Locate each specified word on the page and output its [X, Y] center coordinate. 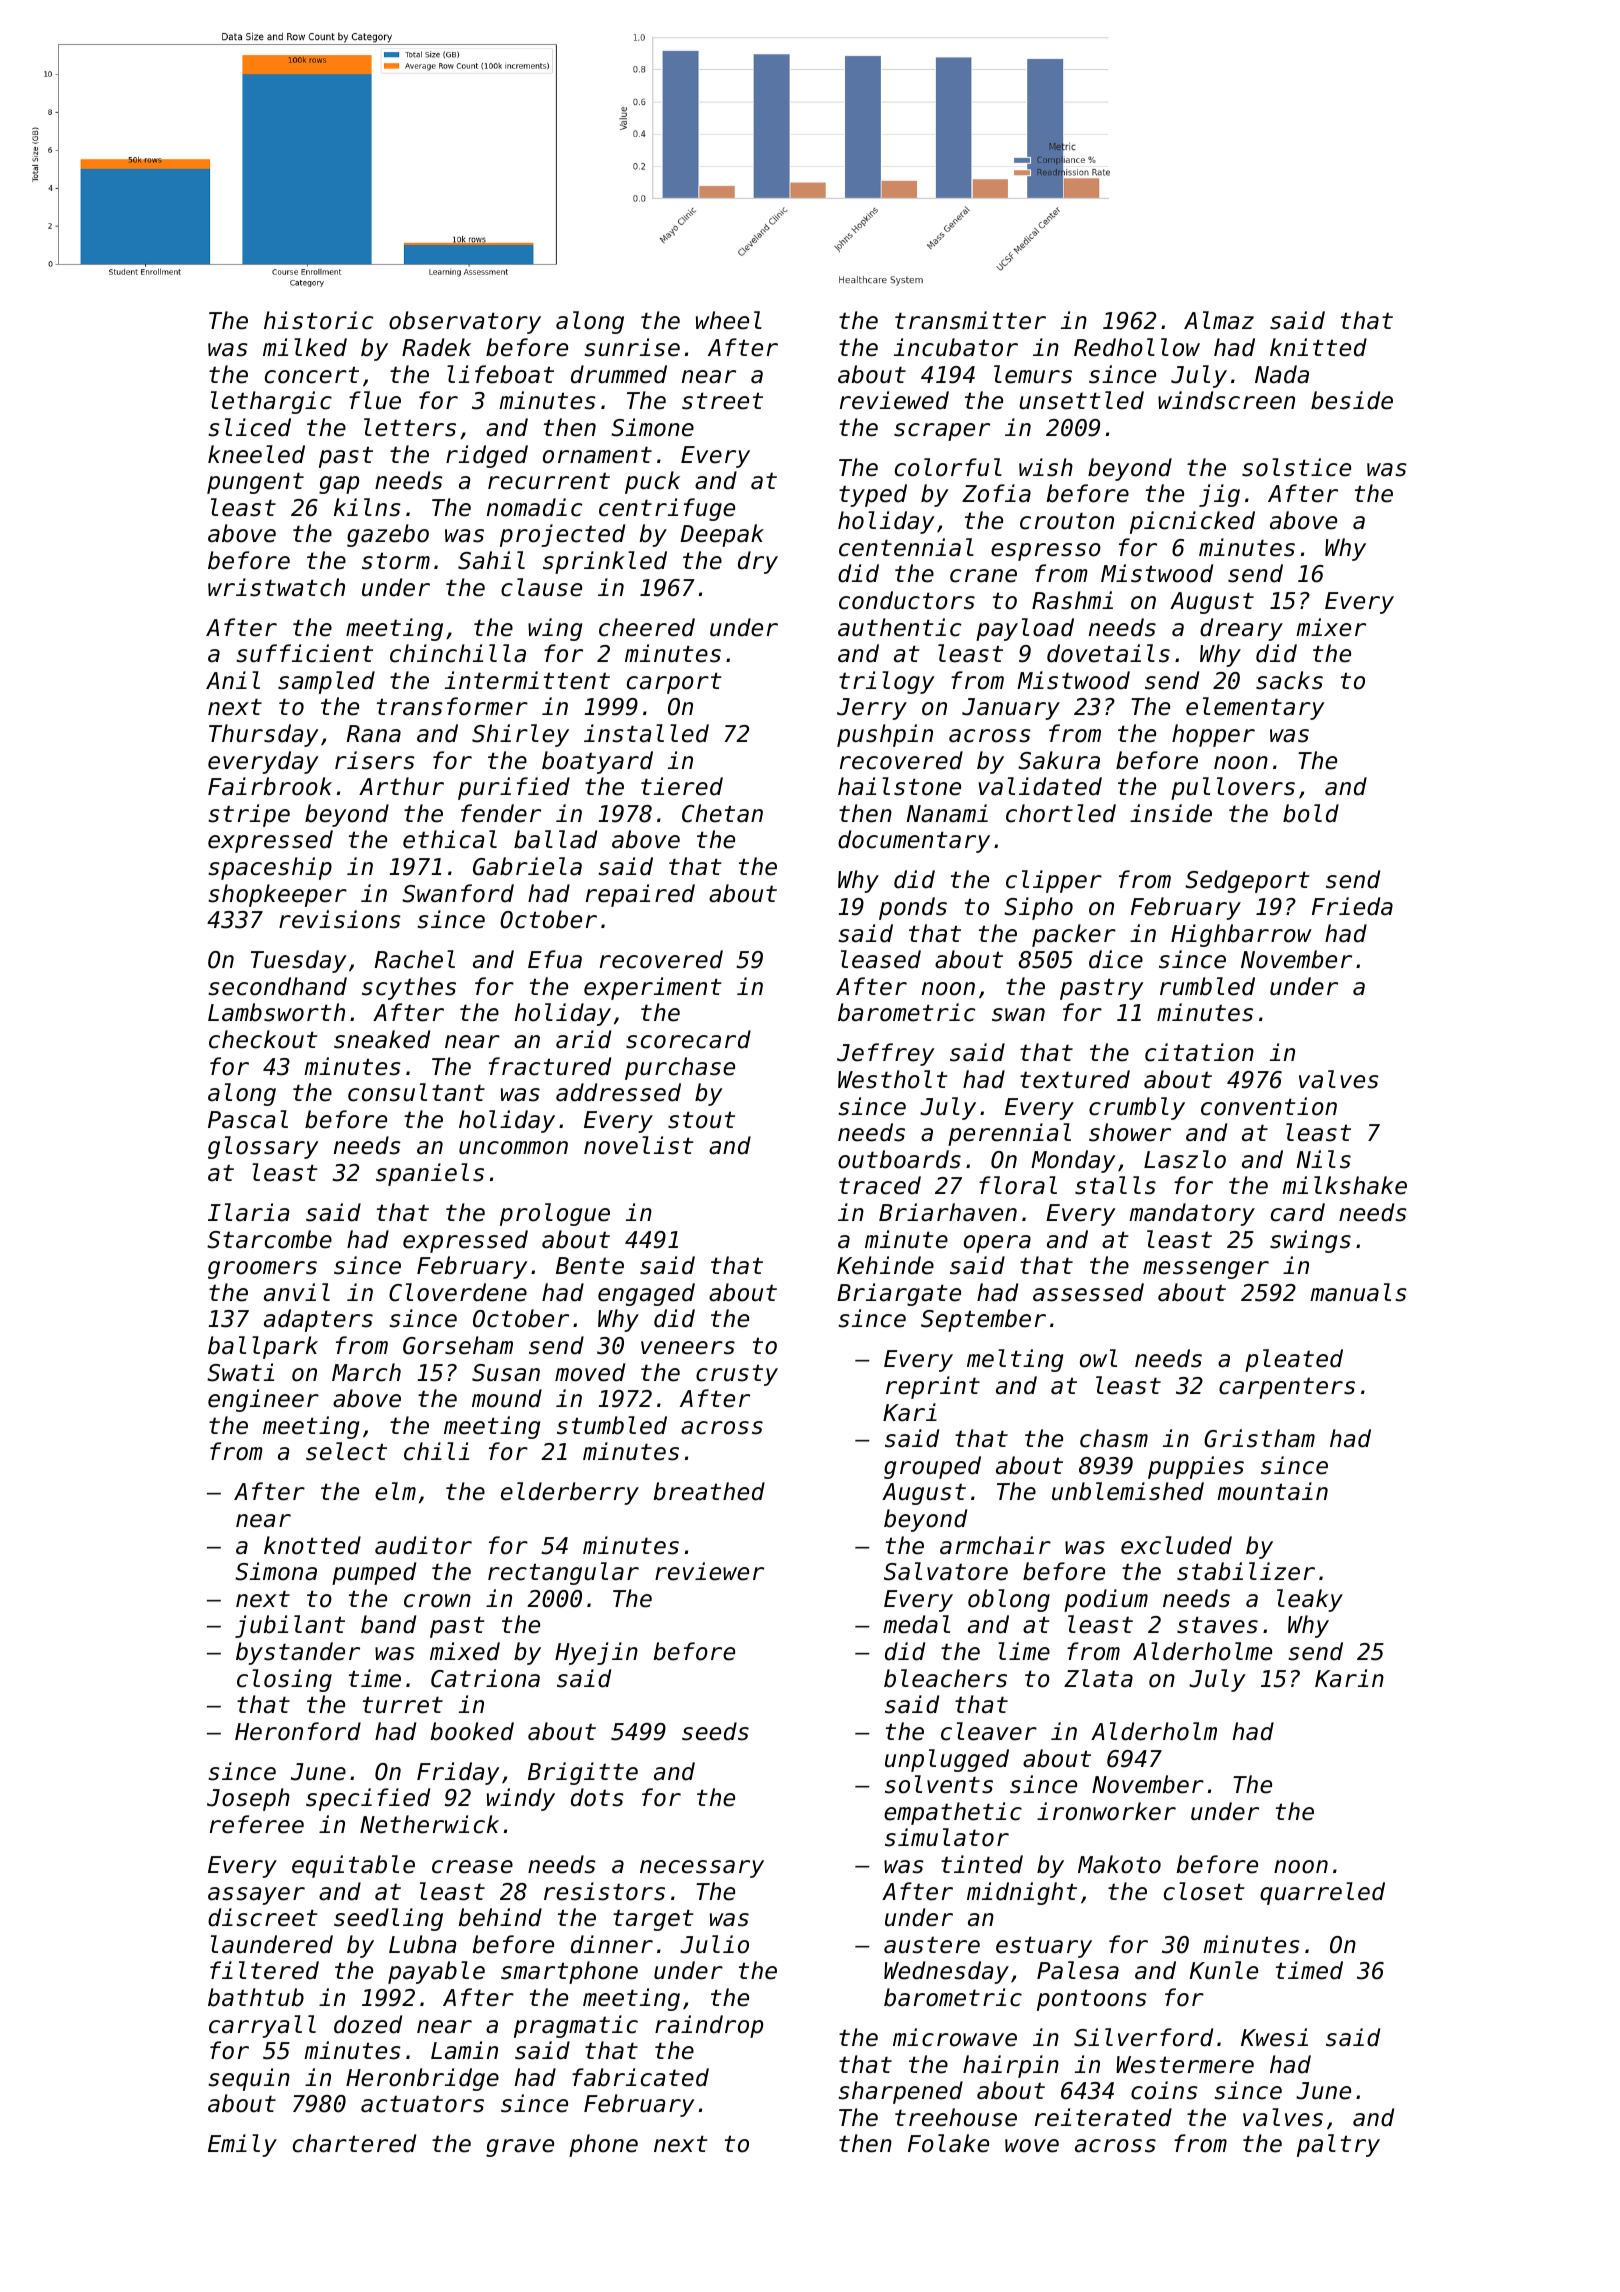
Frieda [1352, 906]
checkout [263, 1039]
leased [881, 959]
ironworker [1106, 1811]
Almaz [1219, 320]
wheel [729, 320]
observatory [465, 322]
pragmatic [576, 2026]
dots [597, 1797]
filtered [264, 1970]
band [388, 1624]
